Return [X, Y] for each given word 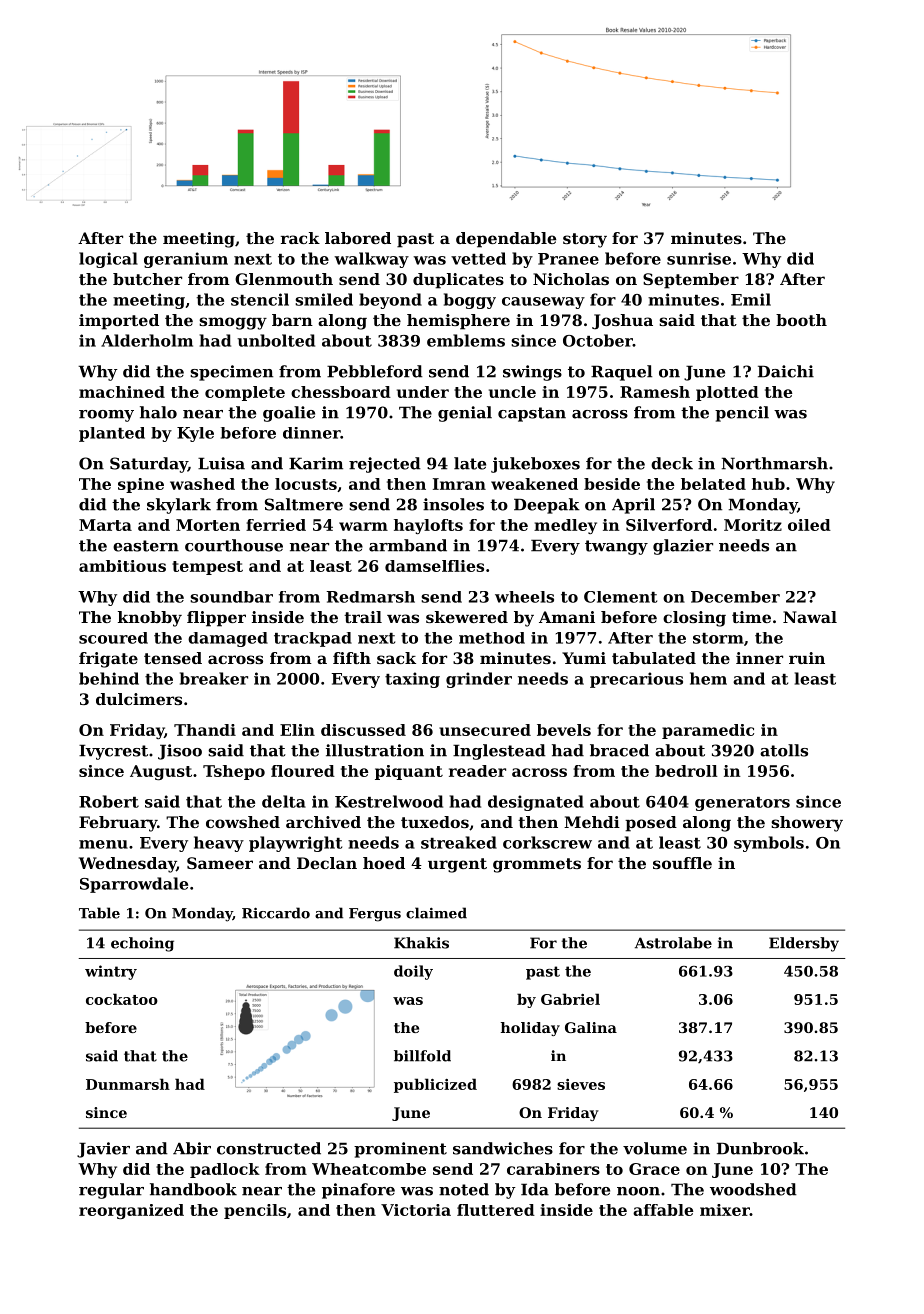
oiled [809, 525]
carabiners [553, 1169]
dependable [506, 240]
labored [358, 238]
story [585, 240]
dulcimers [139, 699]
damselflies [434, 566]
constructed [269, 1148]
